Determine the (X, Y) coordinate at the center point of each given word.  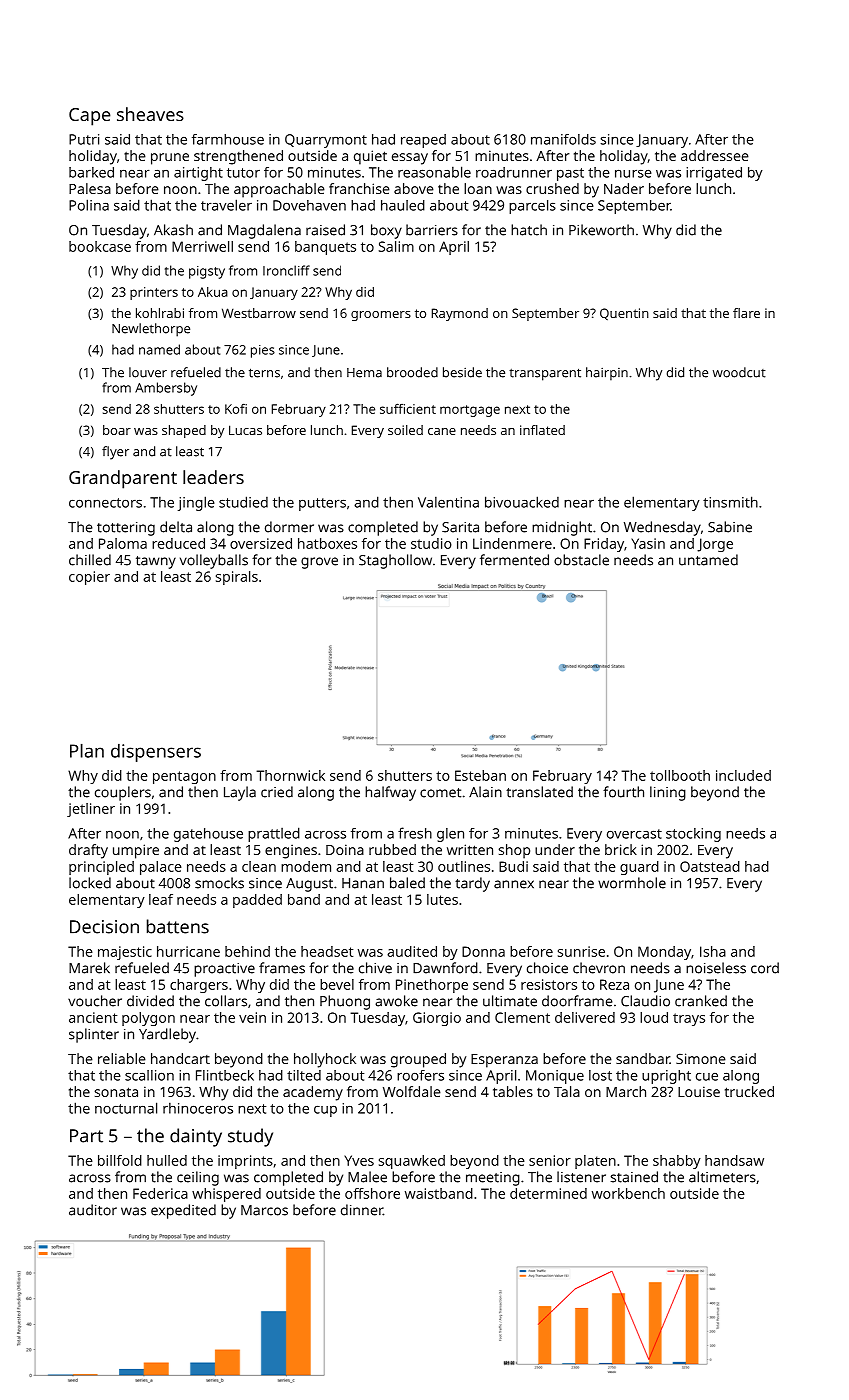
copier (89, 578)
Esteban (480, 775)
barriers (432, 230)
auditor (93, 1210)
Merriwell (202, 246)
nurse (633, 174)
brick (621, 849)
